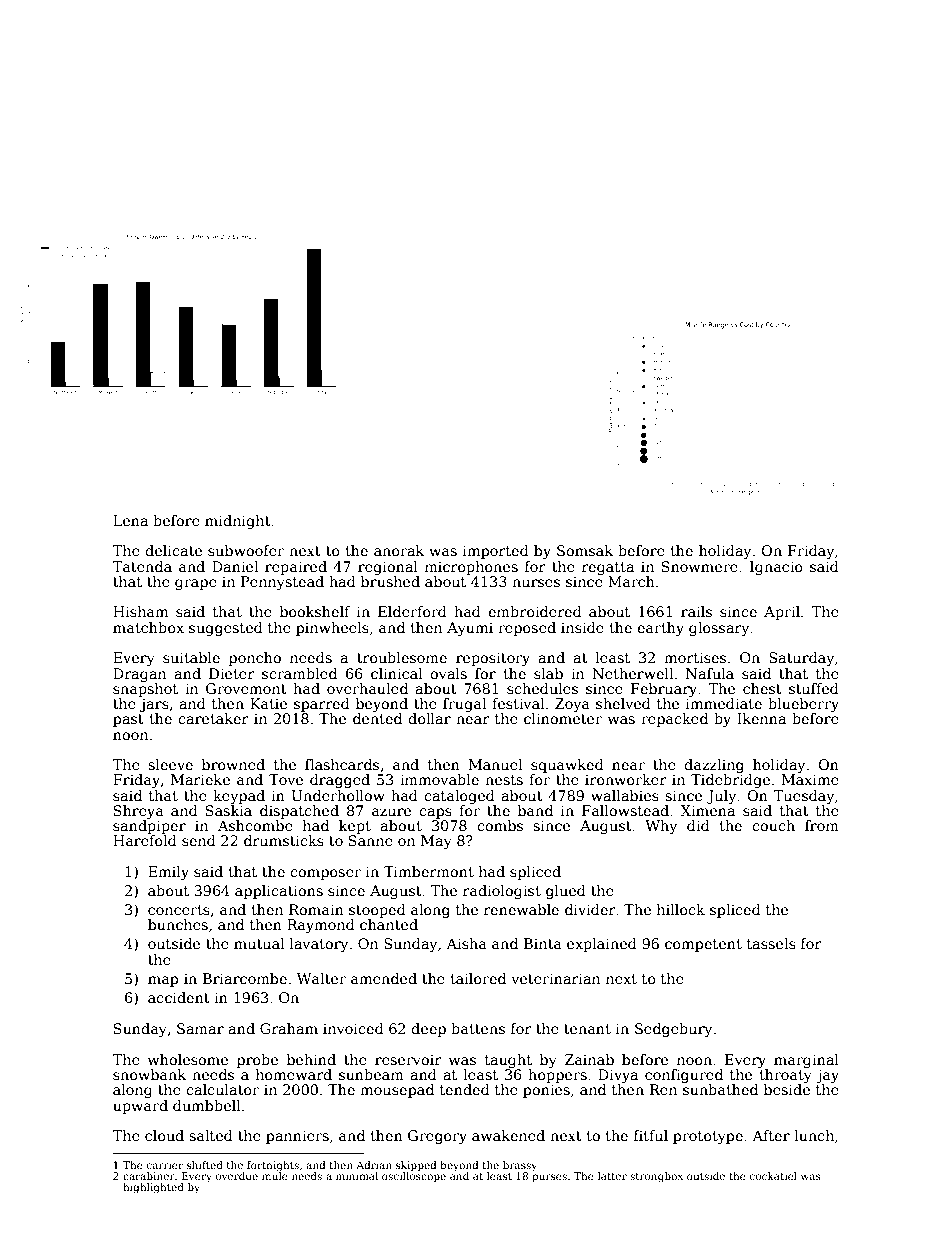 This screenshot has width=952, height=1233. I want to click on oscilloscope, so click(414, 1177).
